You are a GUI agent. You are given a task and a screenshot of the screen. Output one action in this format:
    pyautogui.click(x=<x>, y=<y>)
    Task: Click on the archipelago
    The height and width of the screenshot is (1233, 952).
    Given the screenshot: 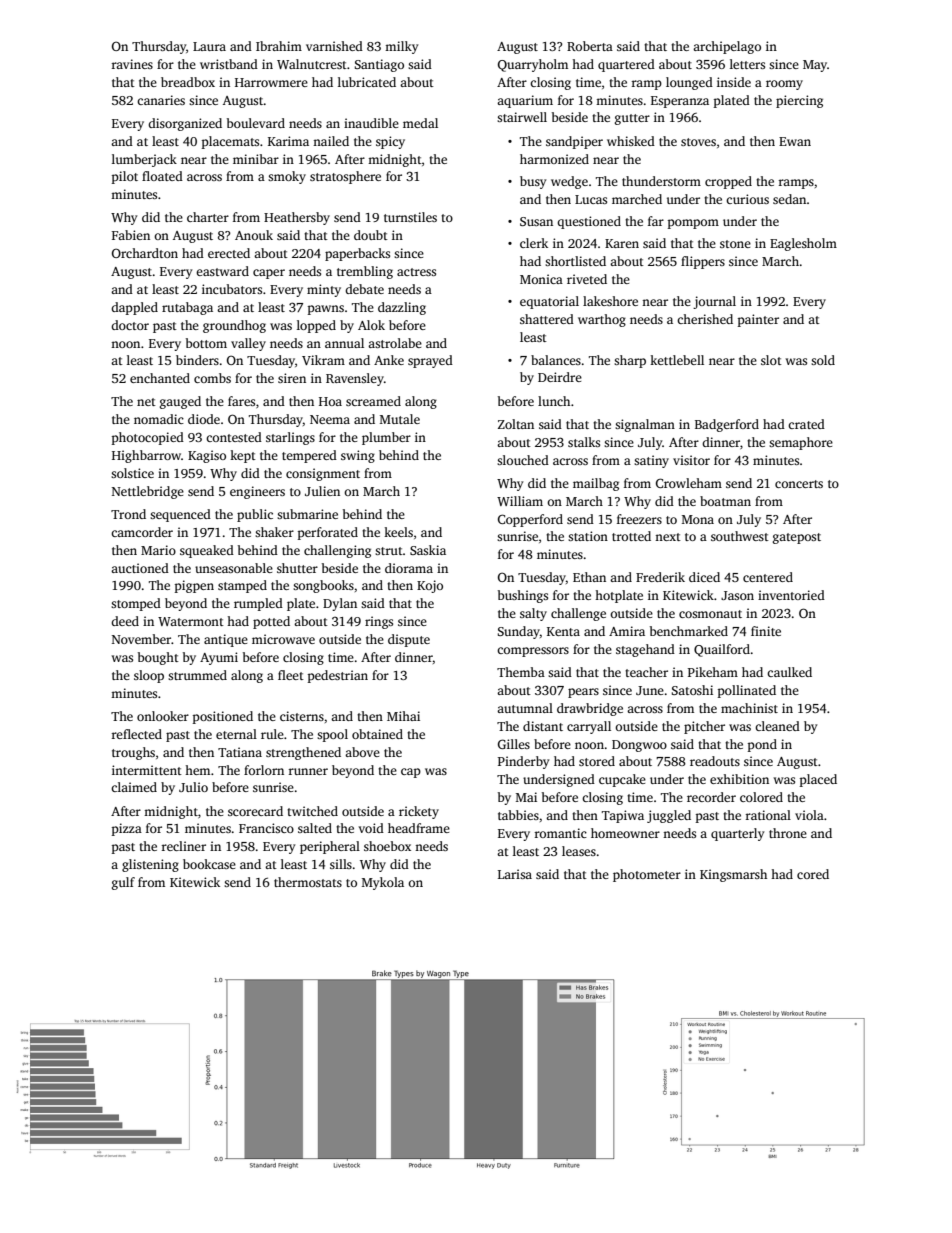 What is the action you would take?
    pyautogui.click(x=727, y=47)
